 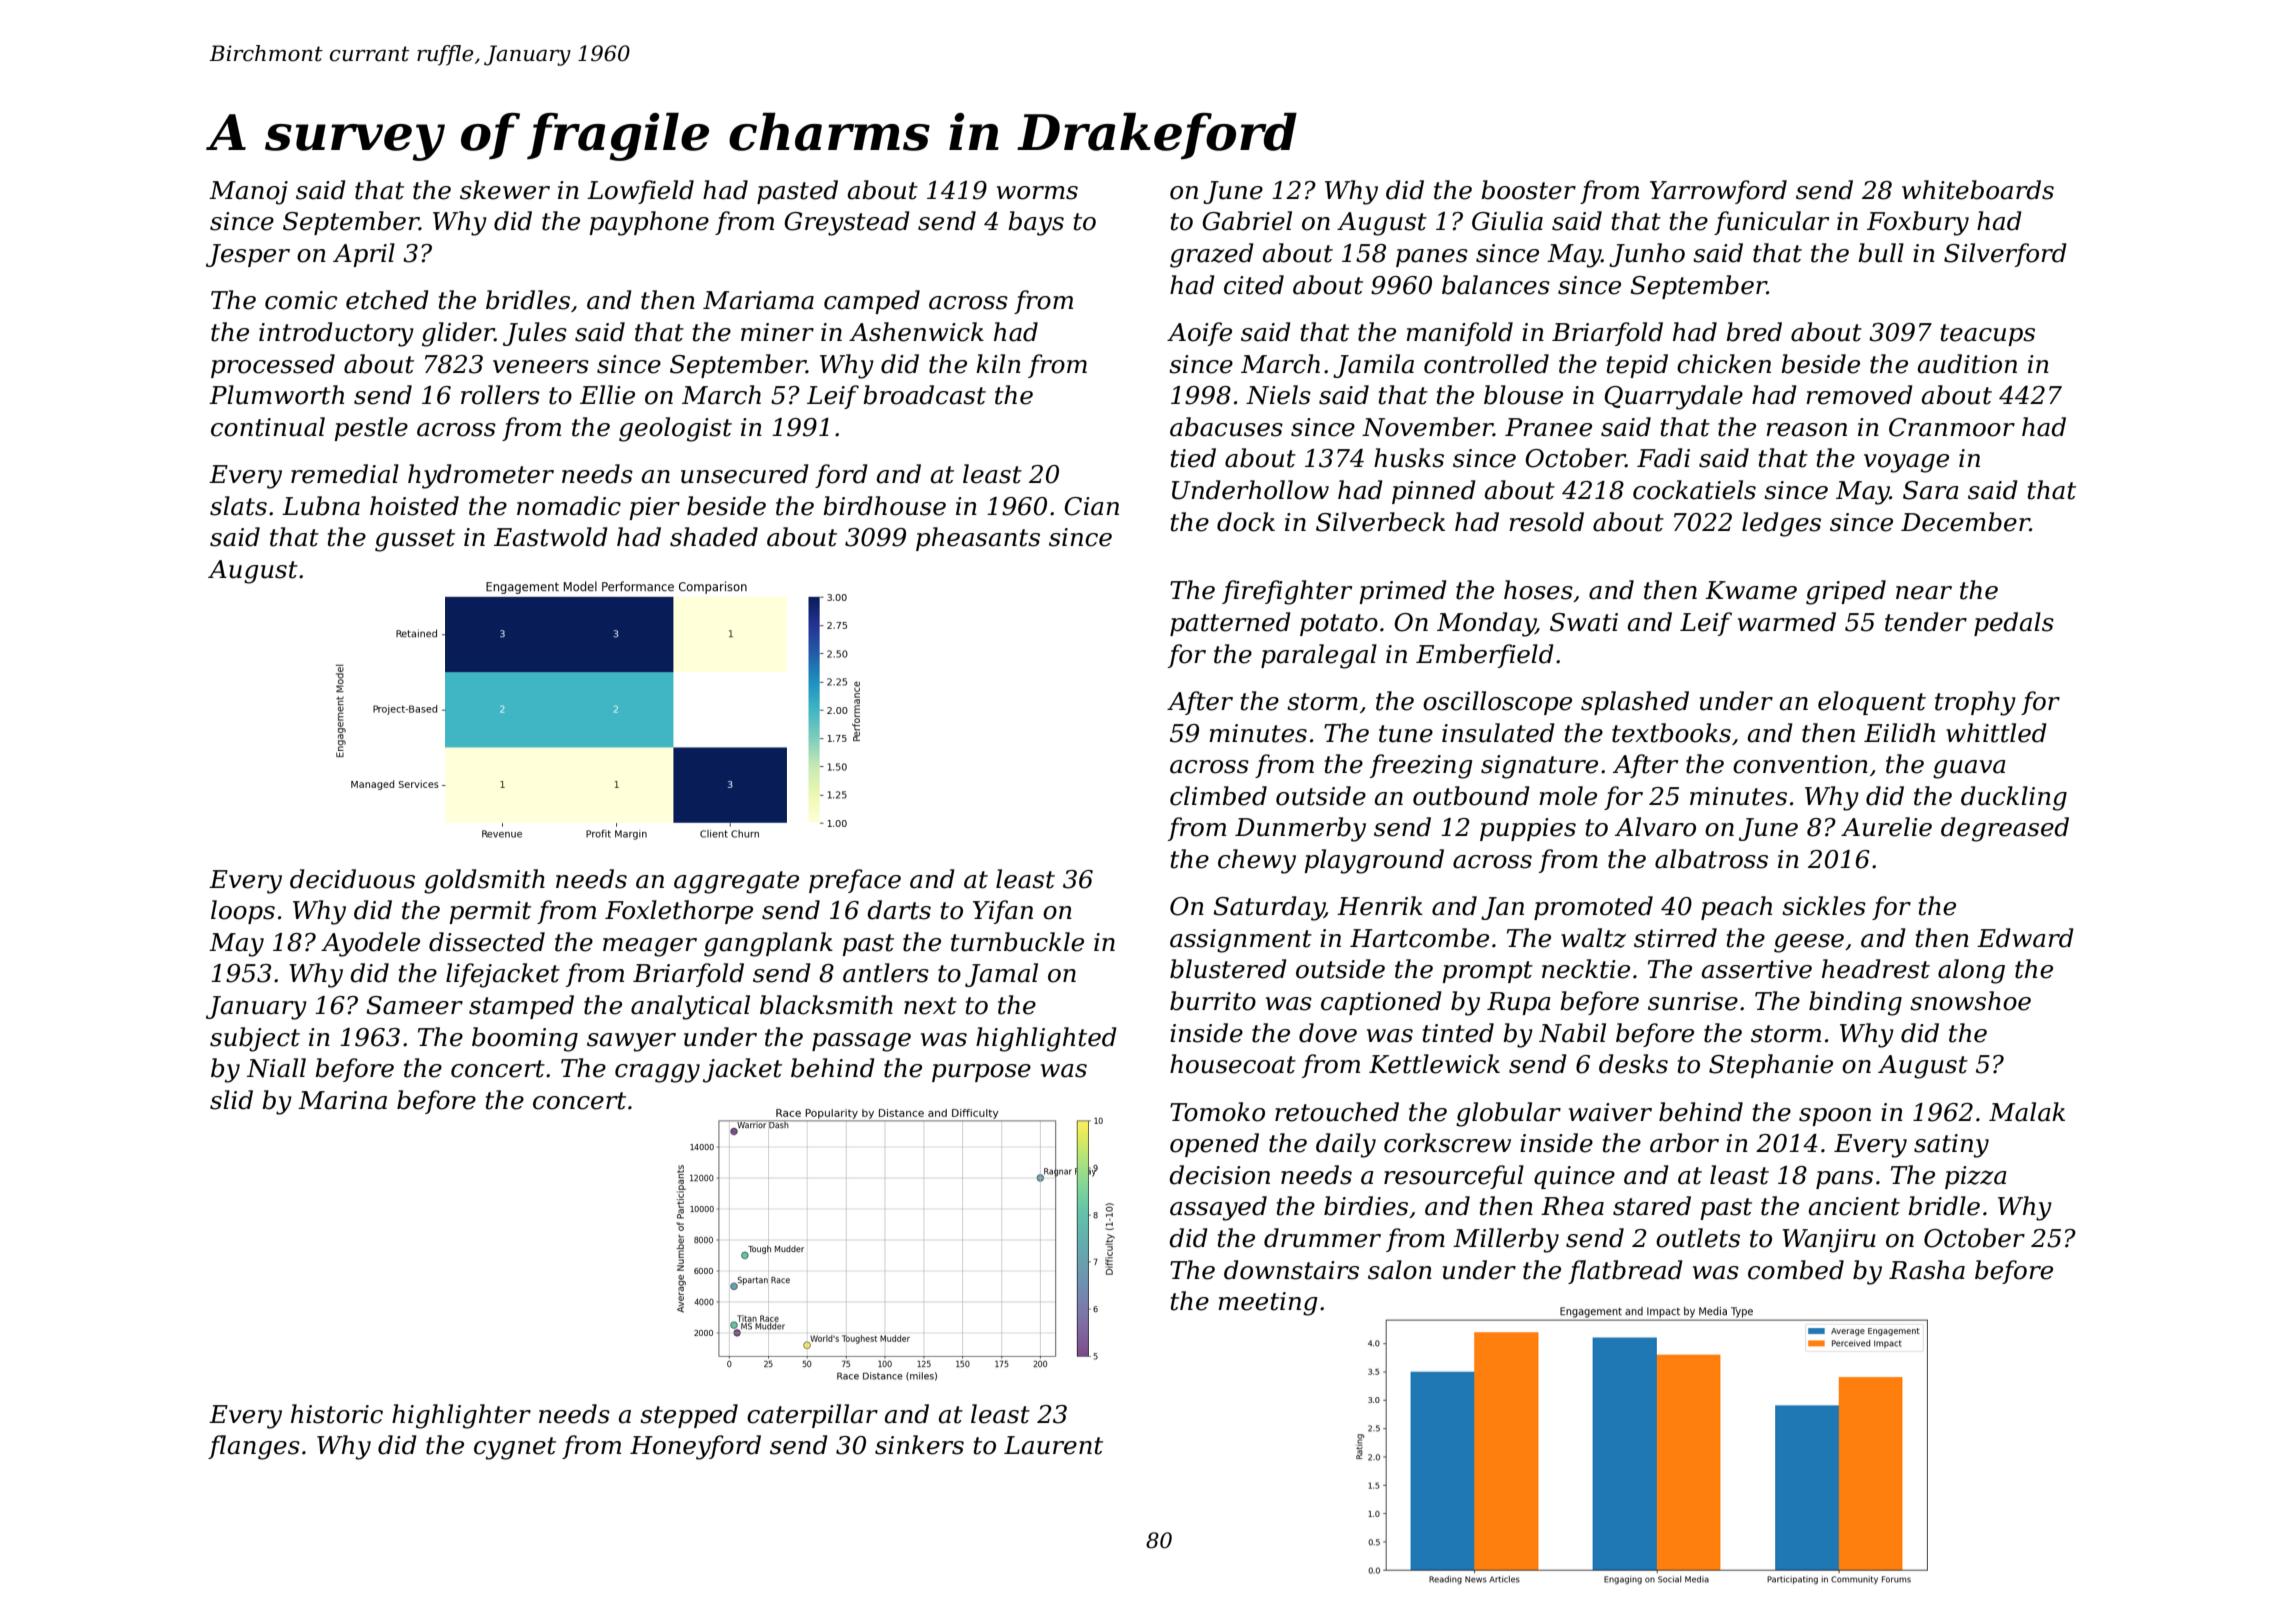 What do you see at coordinates (231, 1100) in the image?
I see `slid` at bounding box center [231, 1100].
